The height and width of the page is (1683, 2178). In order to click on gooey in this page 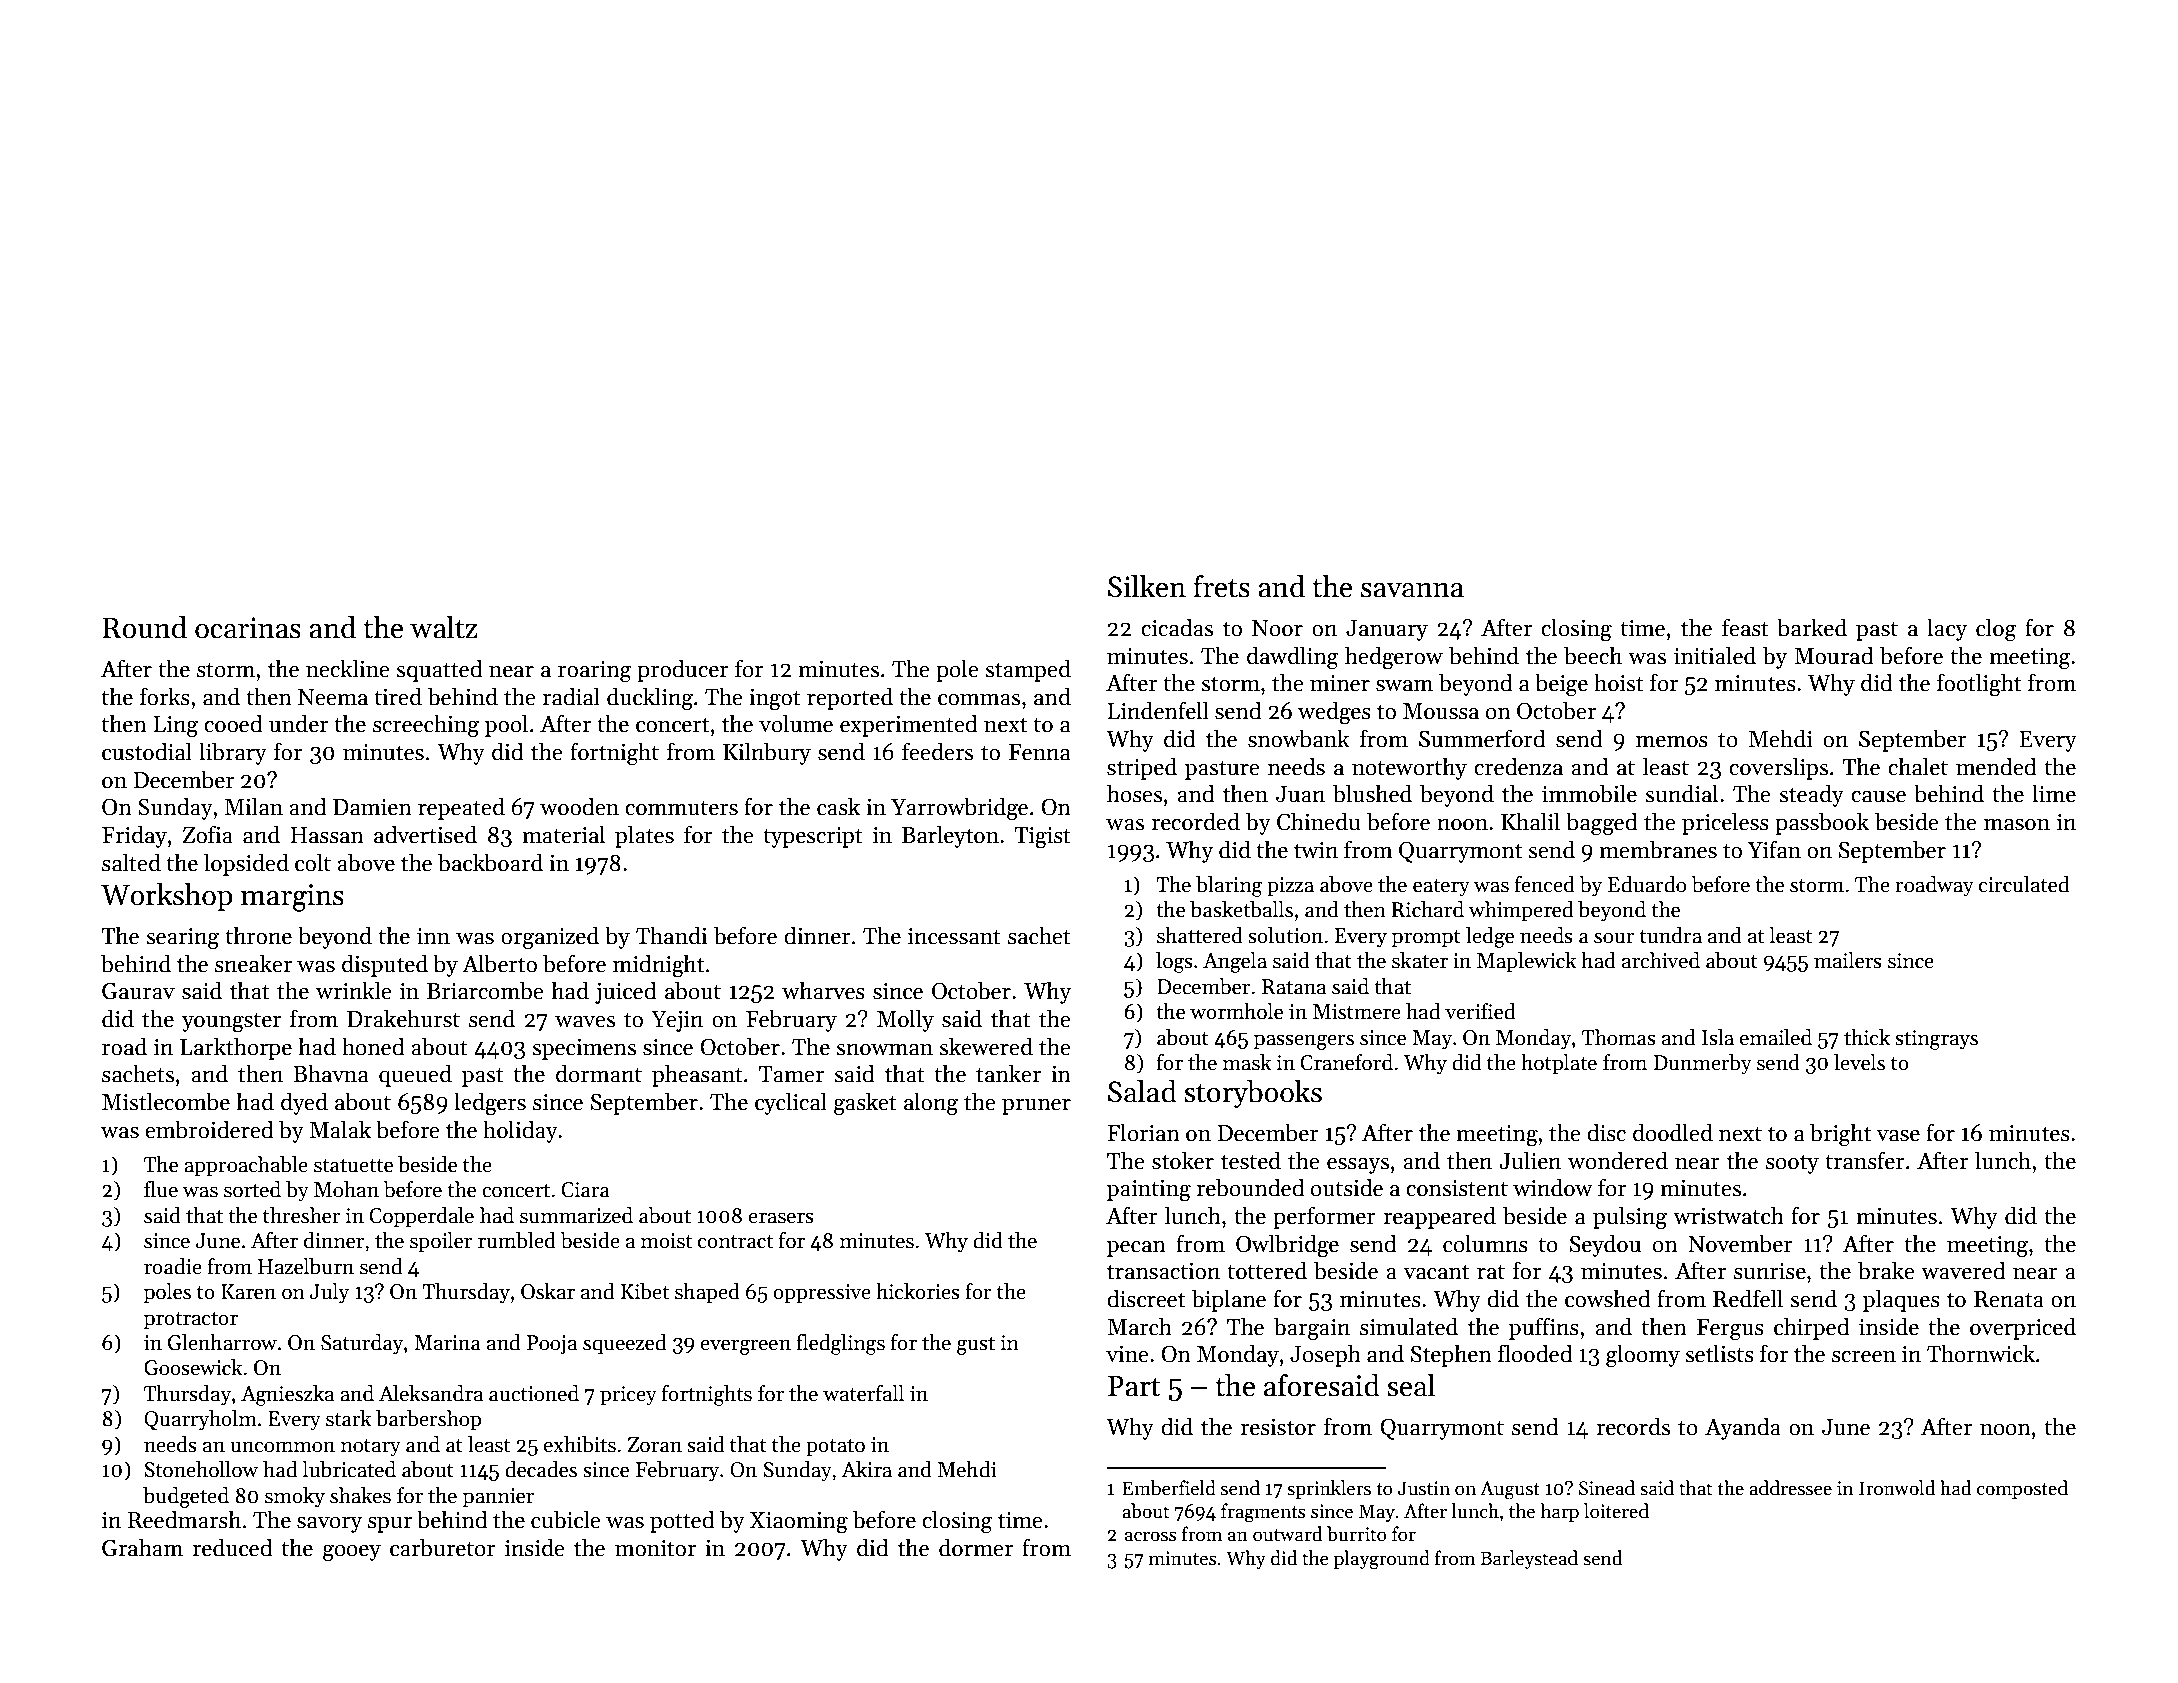, I will do `click(352, 1553)`.
